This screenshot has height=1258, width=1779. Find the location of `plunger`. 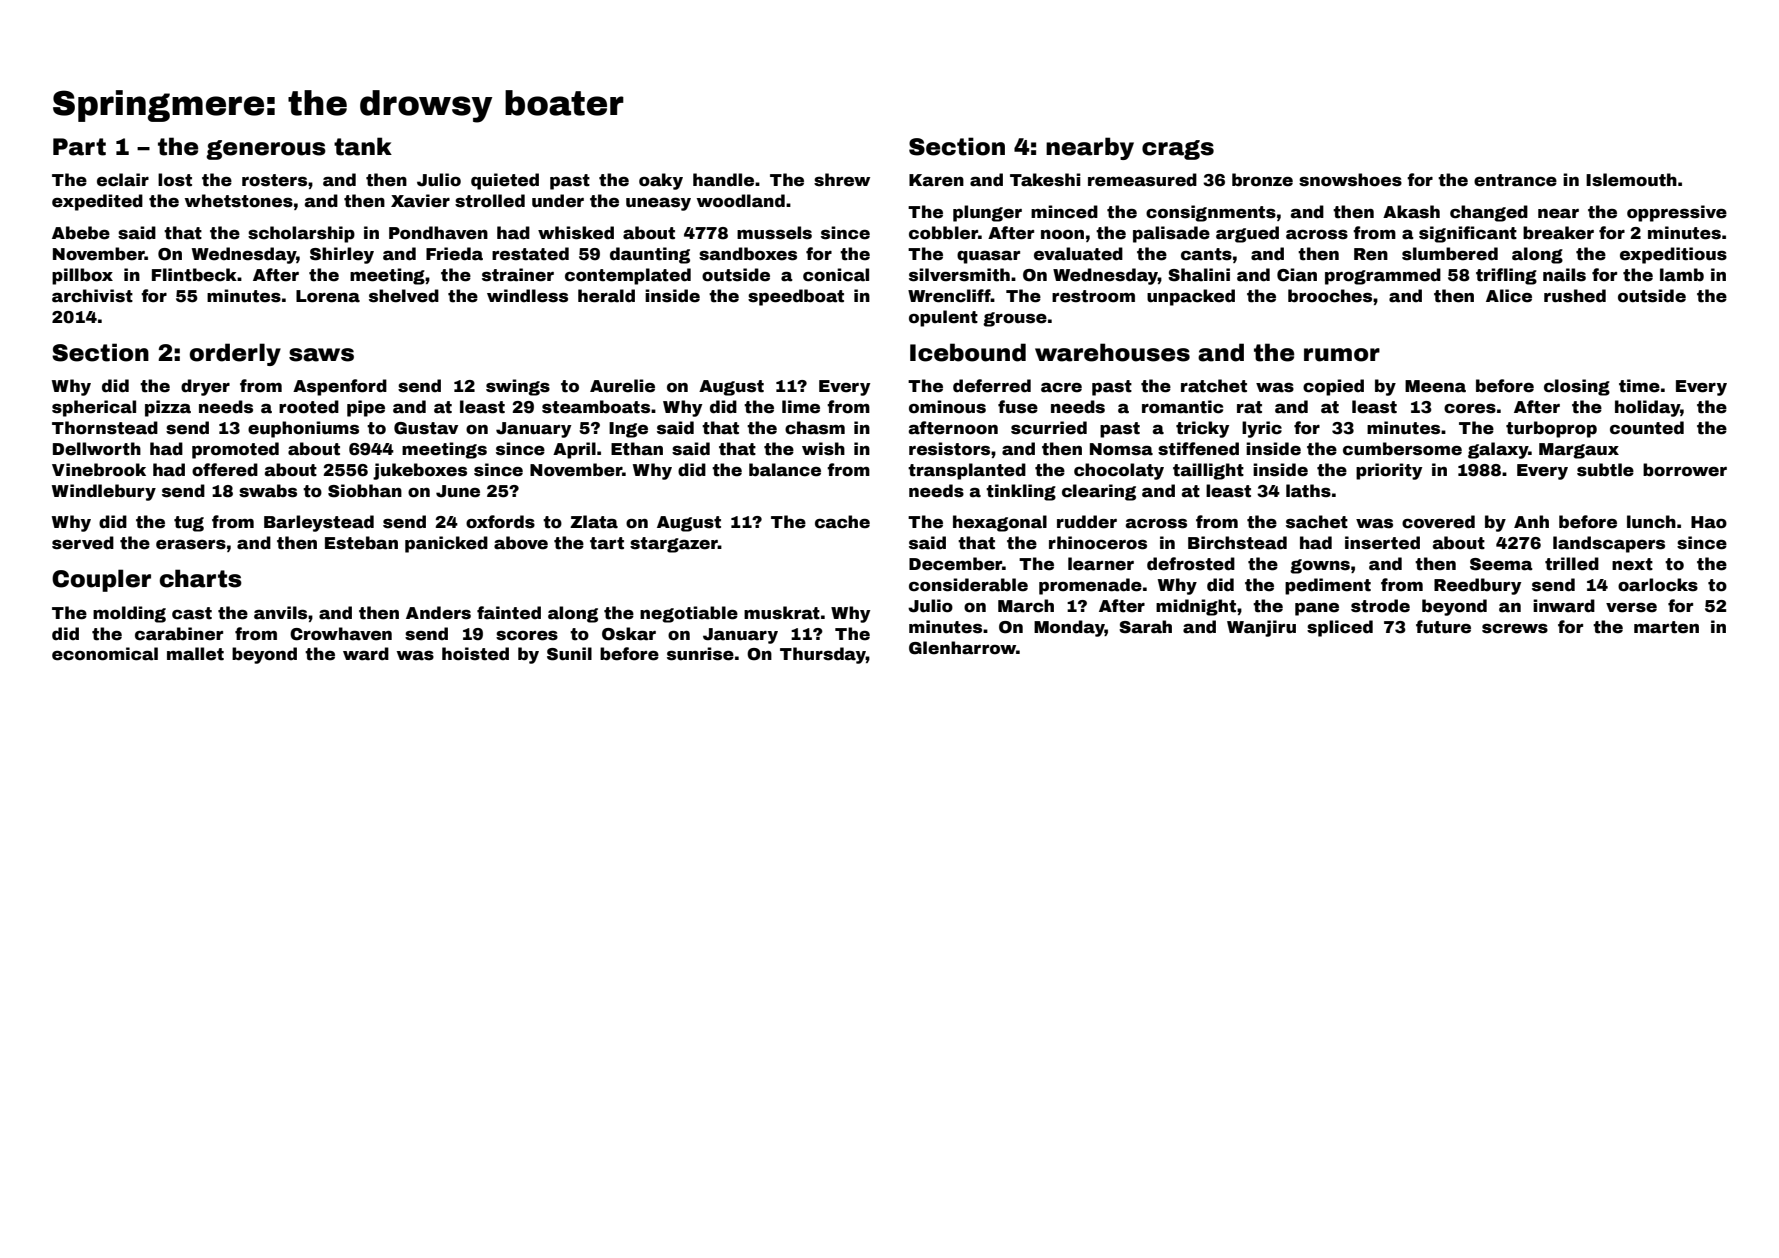

plunger is located at coordinates (987, 213).
